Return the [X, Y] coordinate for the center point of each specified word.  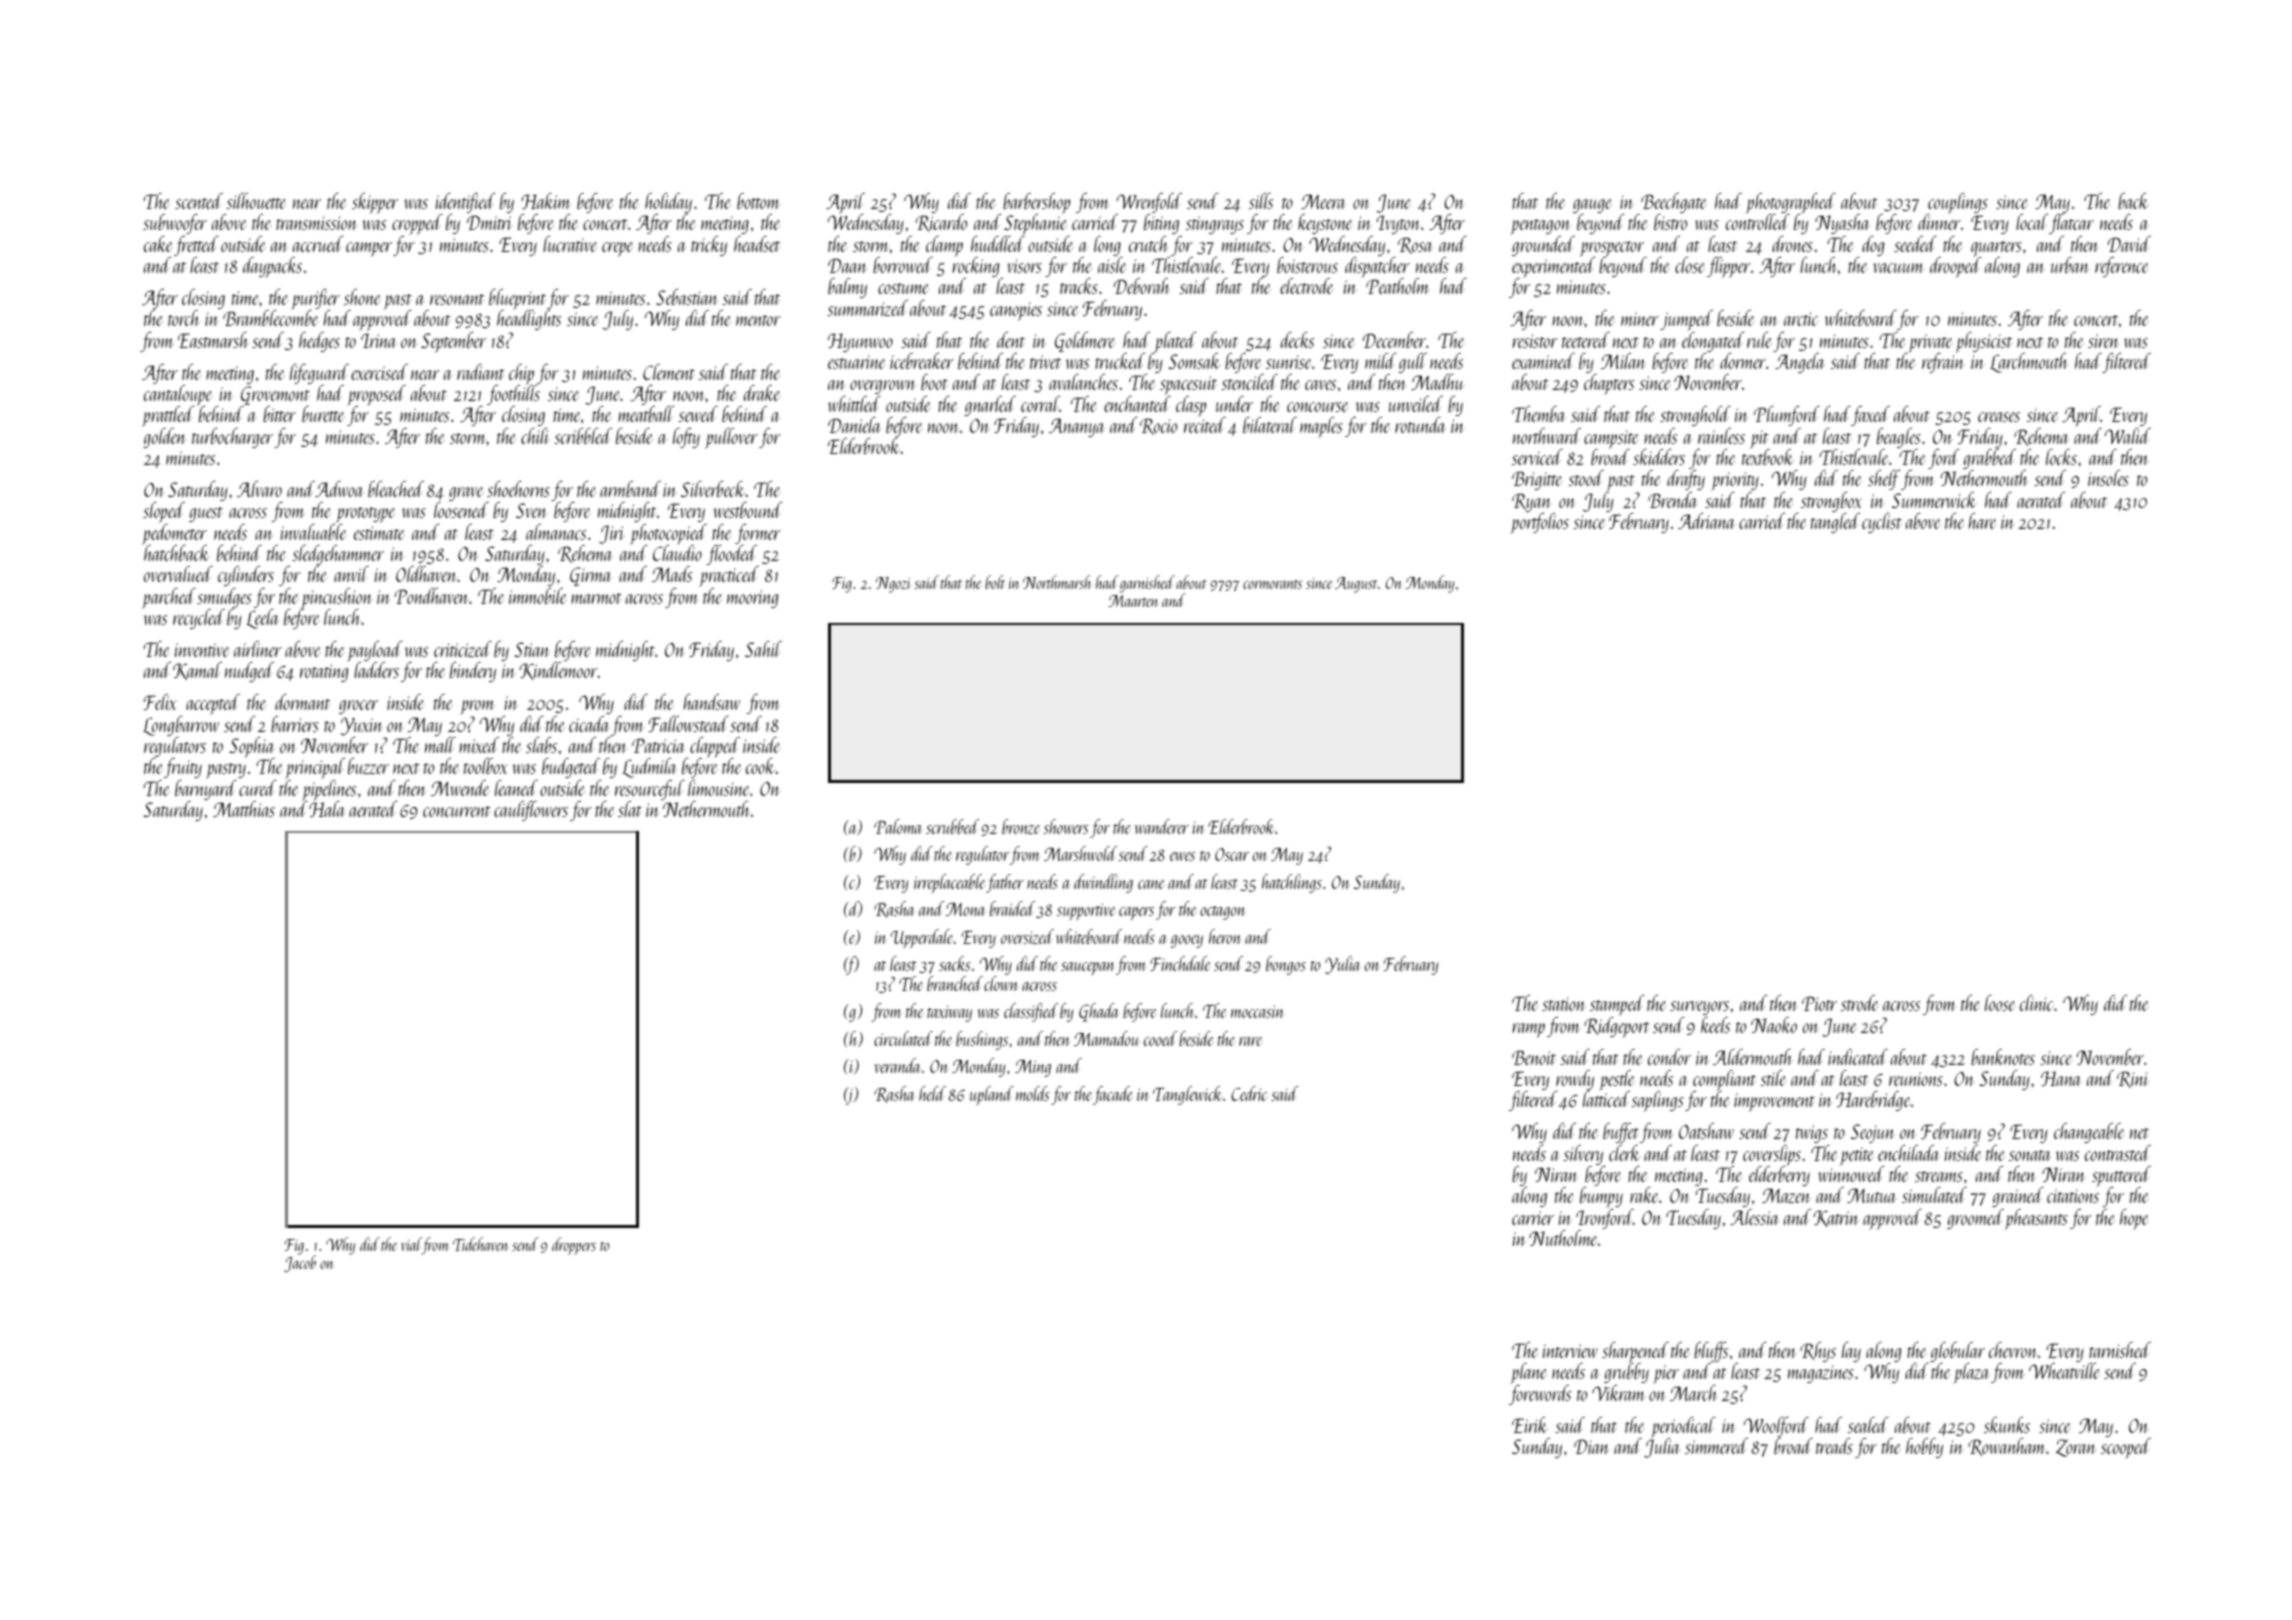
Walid [2128, 436]
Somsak [1194, 361]
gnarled [990, 406]
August [1356, 585]
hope [2134, 1219]
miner [1640, 319]
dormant [302, 702]
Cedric [1249, 1093]
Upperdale [921, 938]
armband [630, 489]
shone [362, 297]
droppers [574, 1246]
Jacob [300, 1263]
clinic [2037, 1003]
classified [1031, 1012]
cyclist [1882, 523]
